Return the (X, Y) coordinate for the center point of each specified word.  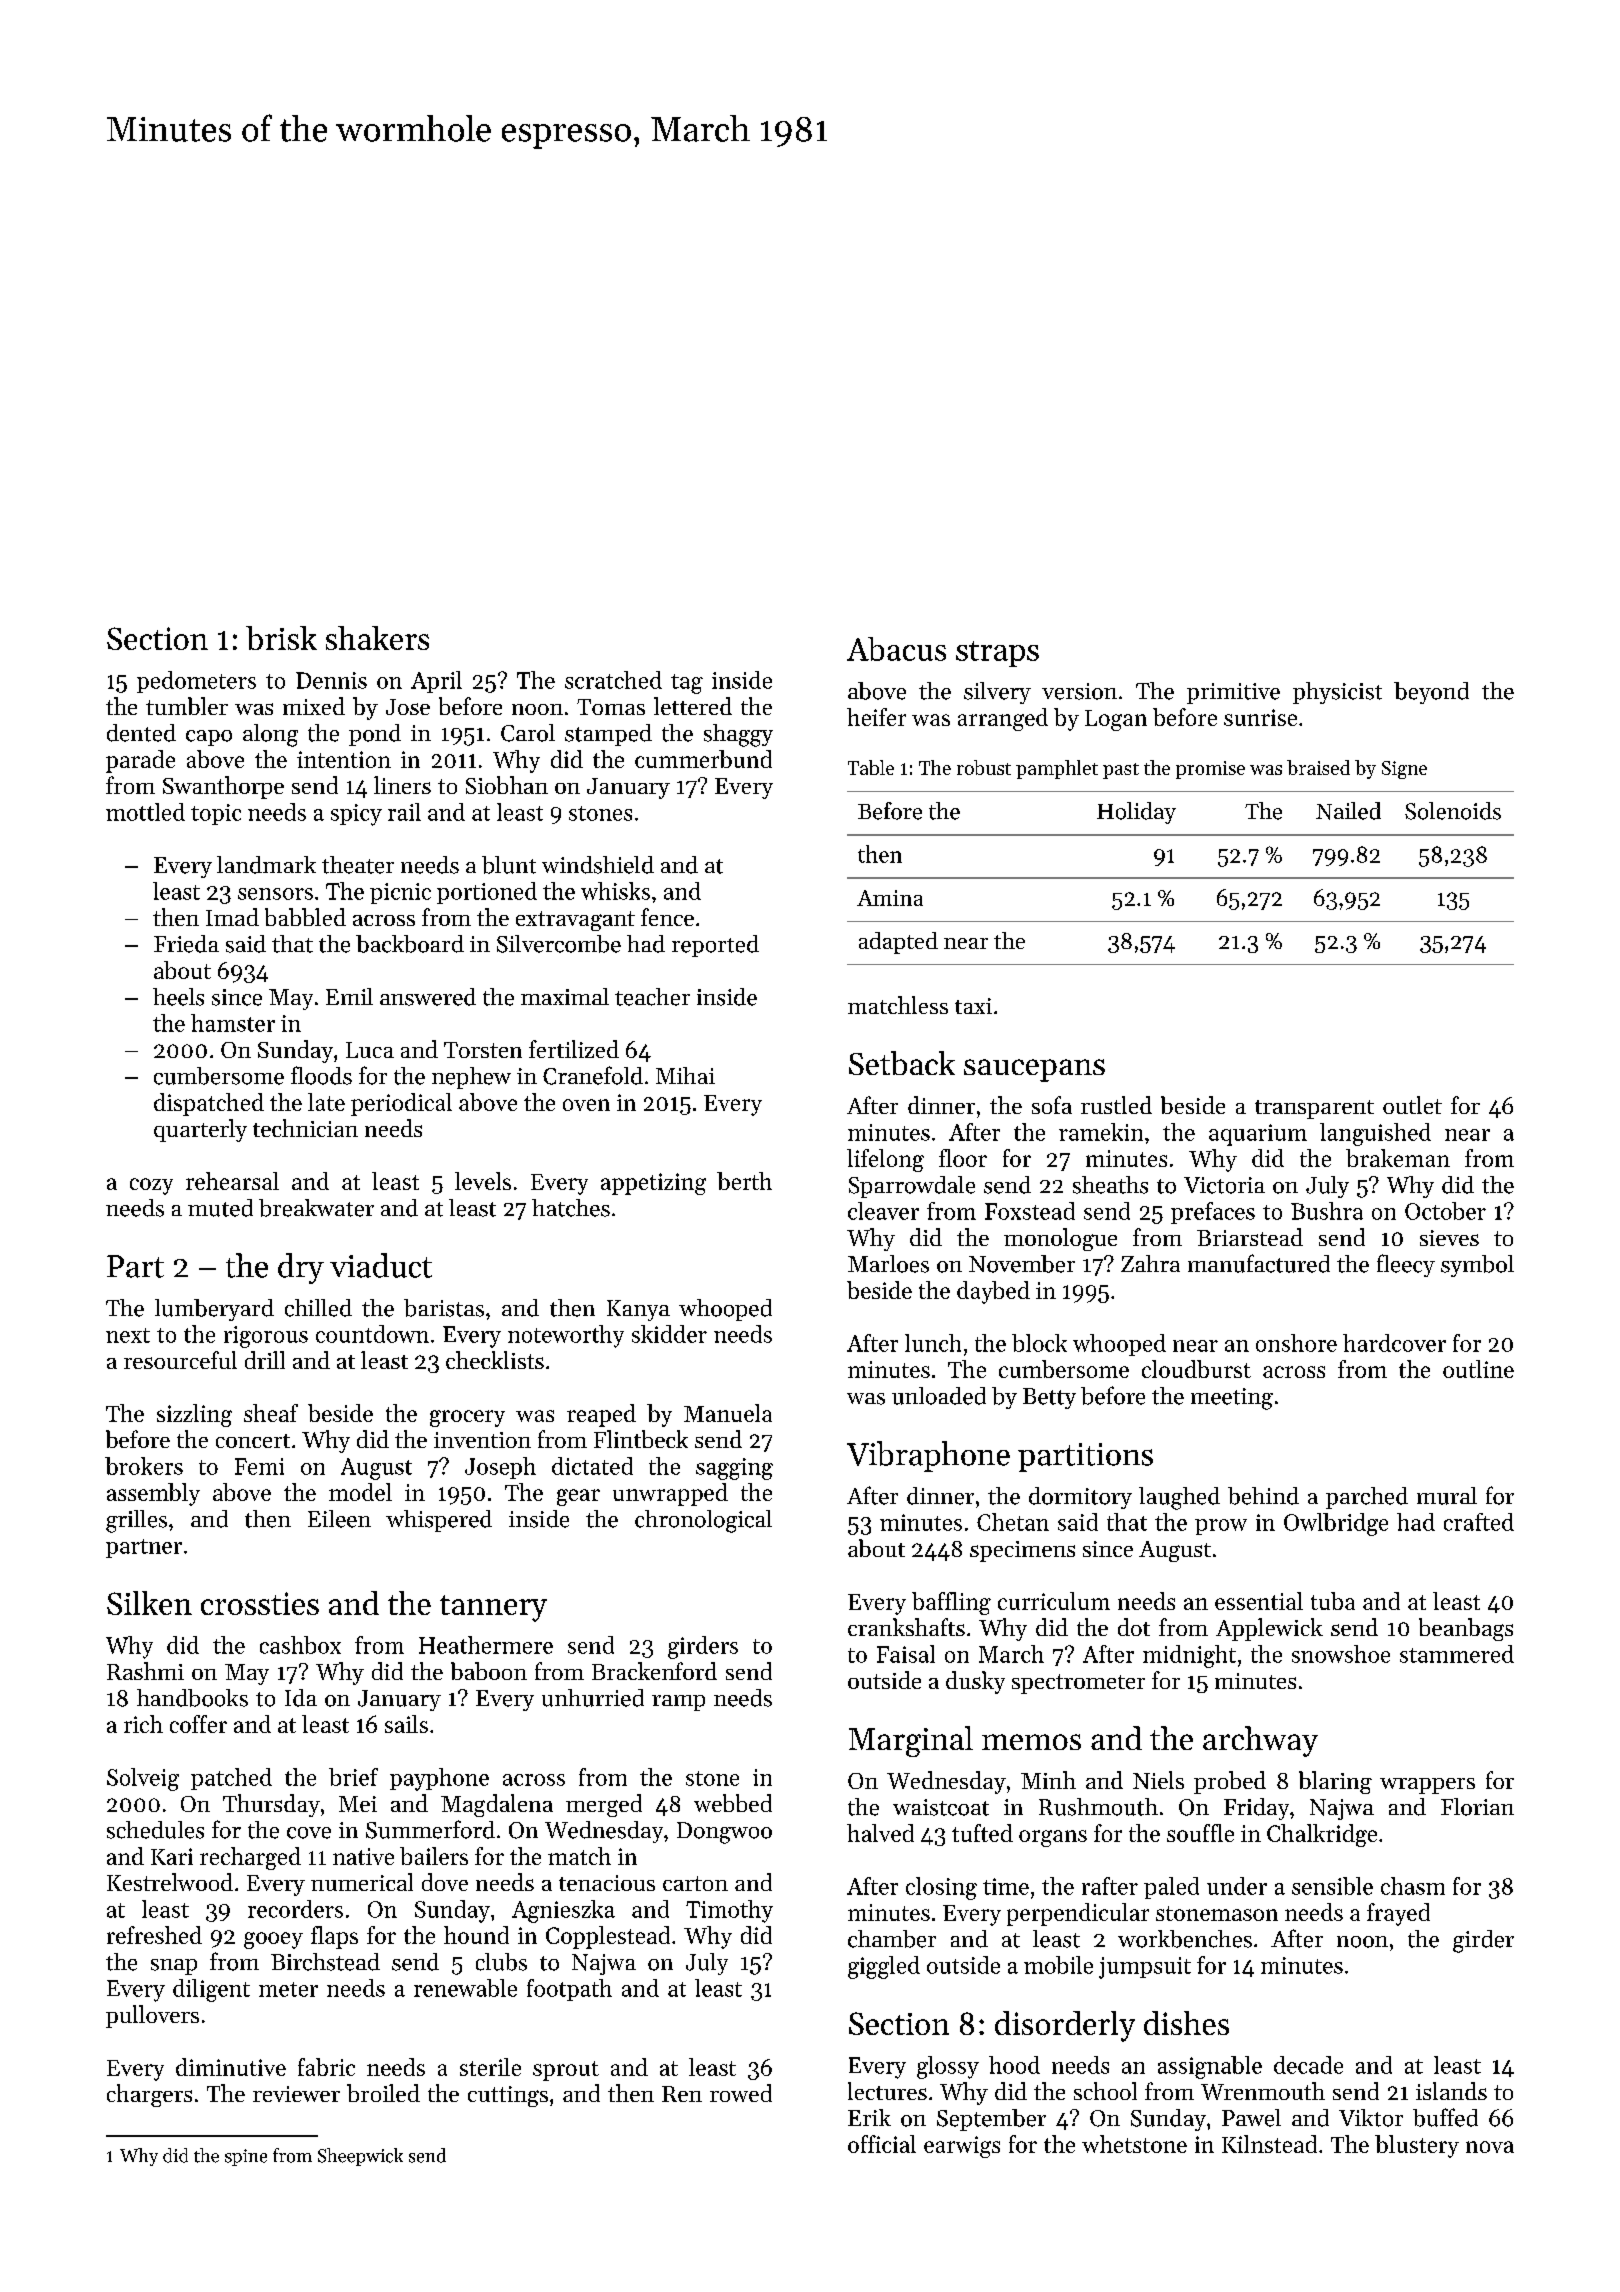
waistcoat (941, 1807)
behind (1263, 1496)
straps (997, 654)
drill (265, 1360)
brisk (281, 638)
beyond (1431, 693)
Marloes (888, 1264)
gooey (273, 1940)
